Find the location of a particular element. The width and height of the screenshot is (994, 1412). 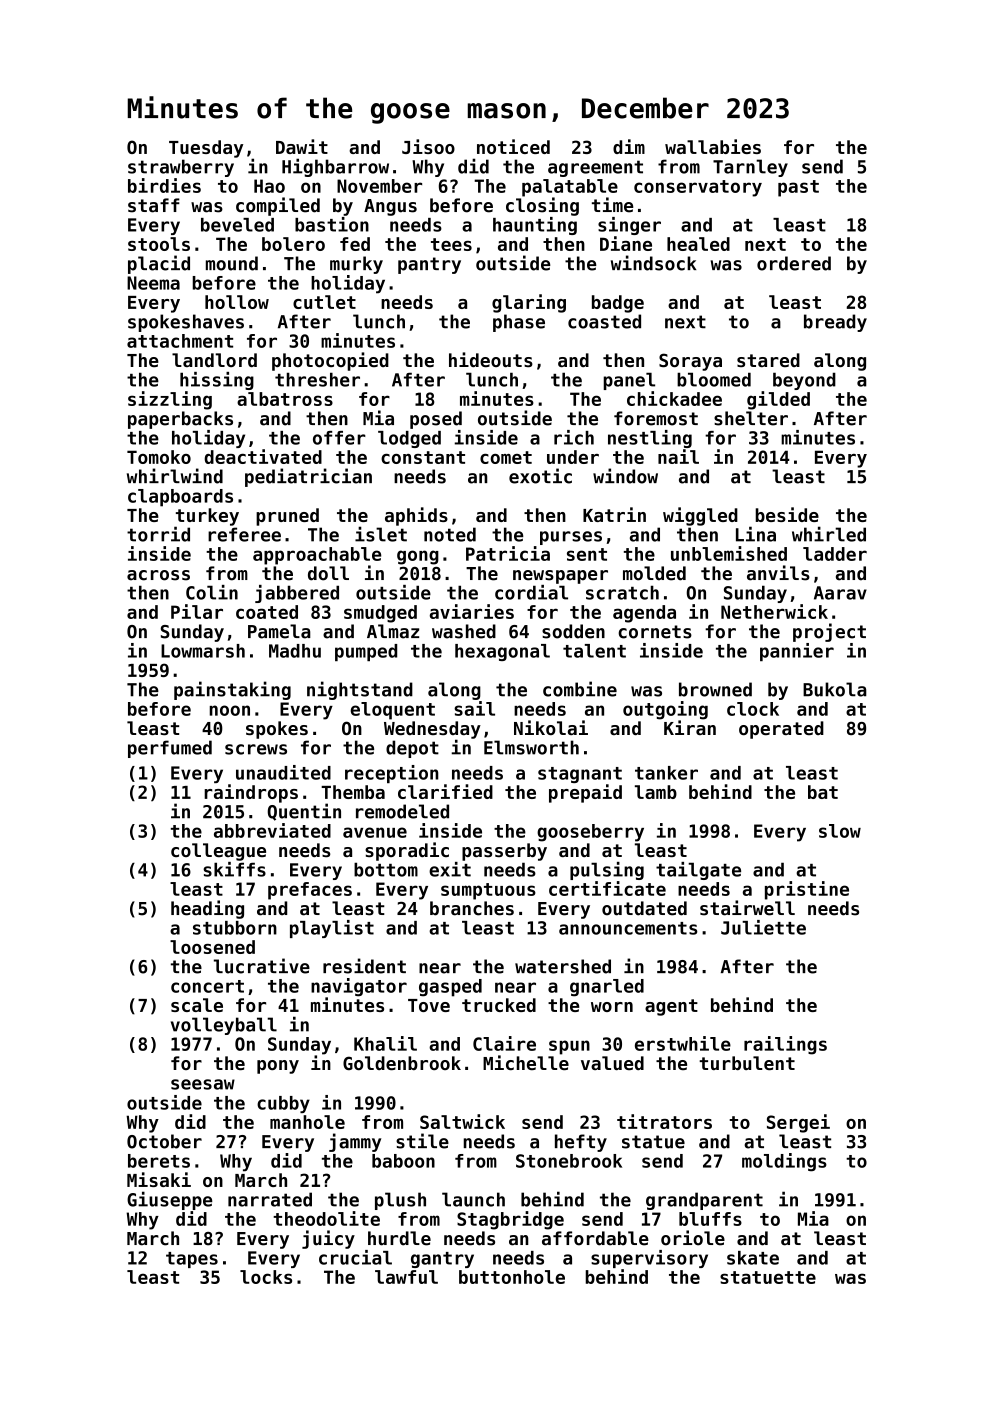

skiffs is located at coordinates (234, 869).
